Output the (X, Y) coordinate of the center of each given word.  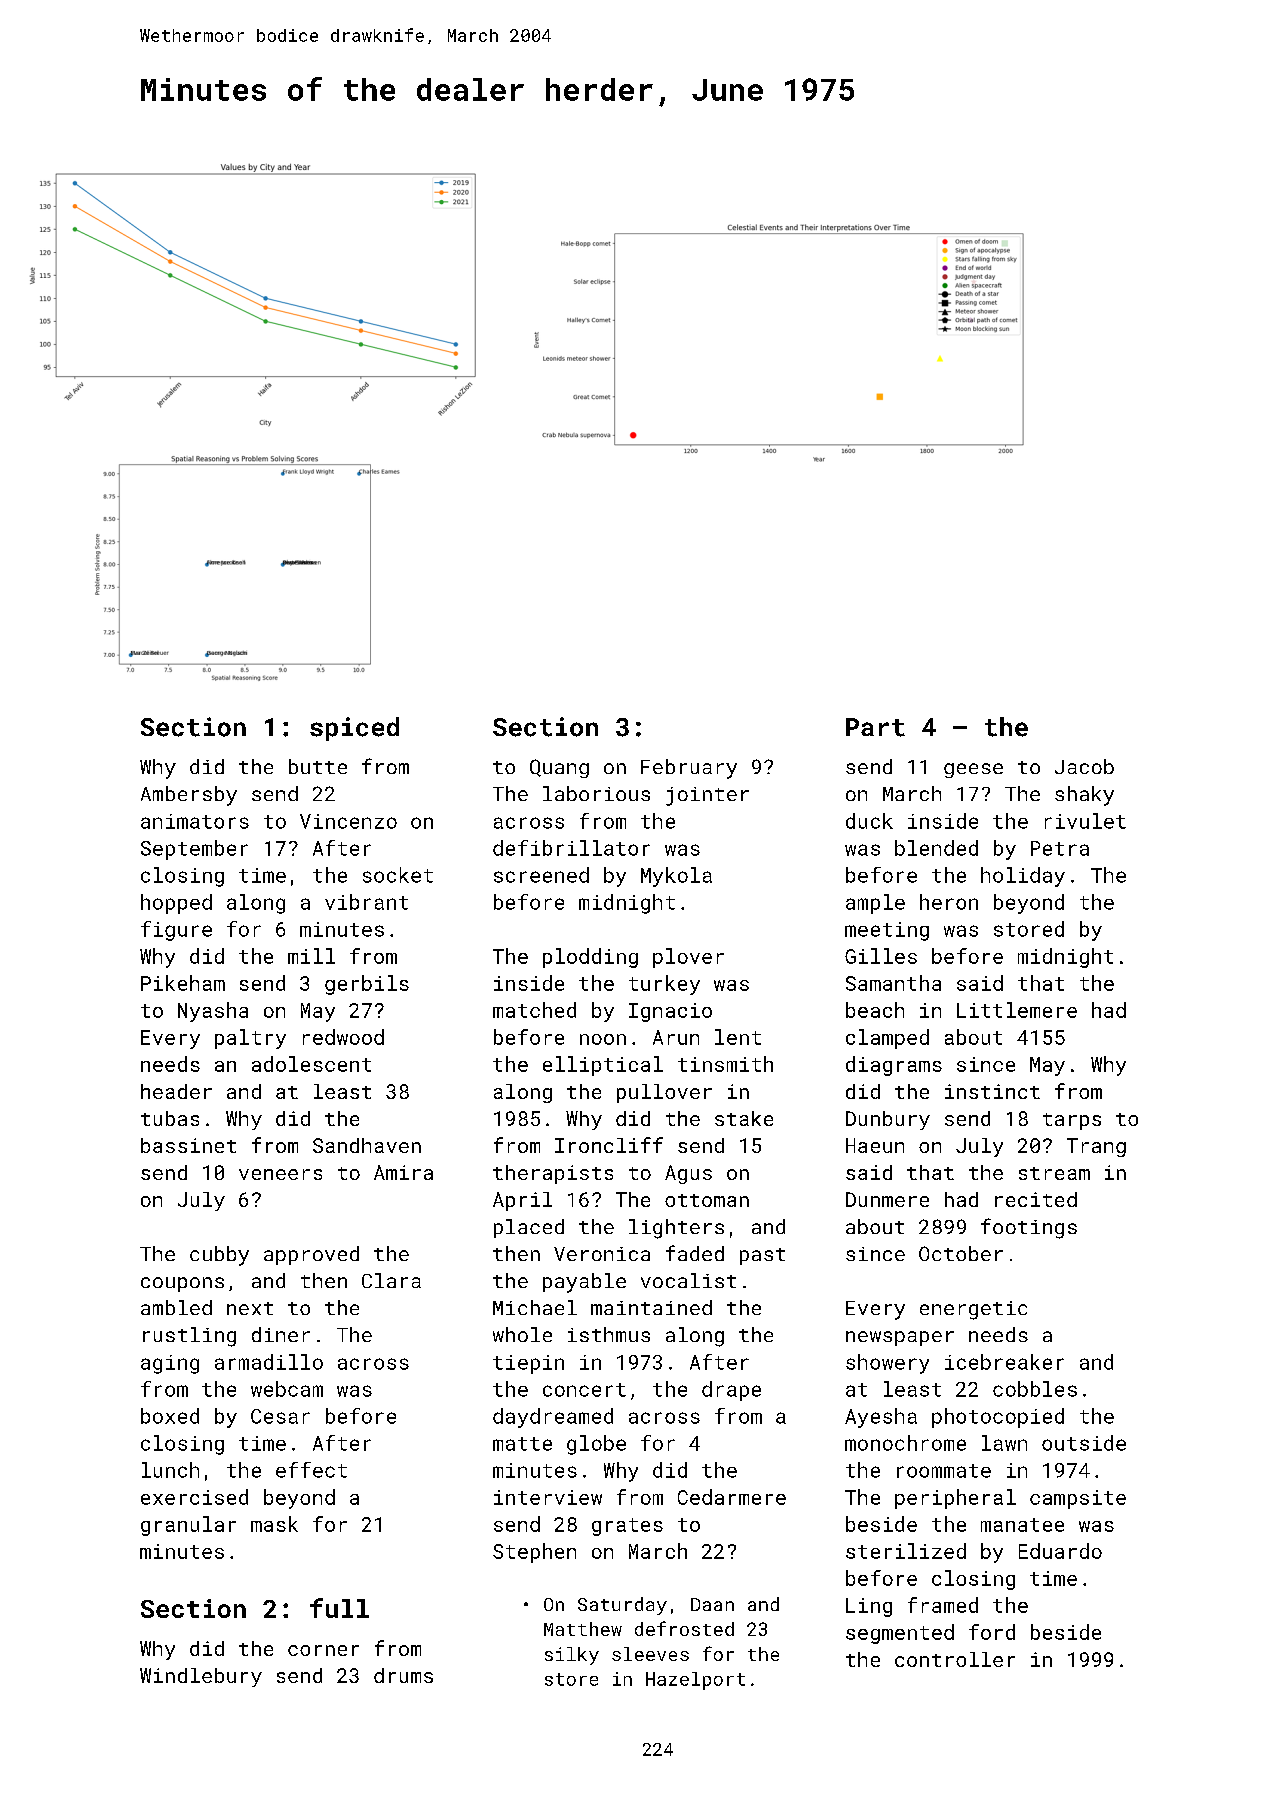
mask (274, 1524)
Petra (1060, 848)
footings (1029, 1228)
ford (992, 1632)
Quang (559, 768)
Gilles (881, 956)
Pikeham (183, 983)
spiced (354, 729)
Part (875, 727)
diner (281, 1334)
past (762, 1256)
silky (572, 1656)
